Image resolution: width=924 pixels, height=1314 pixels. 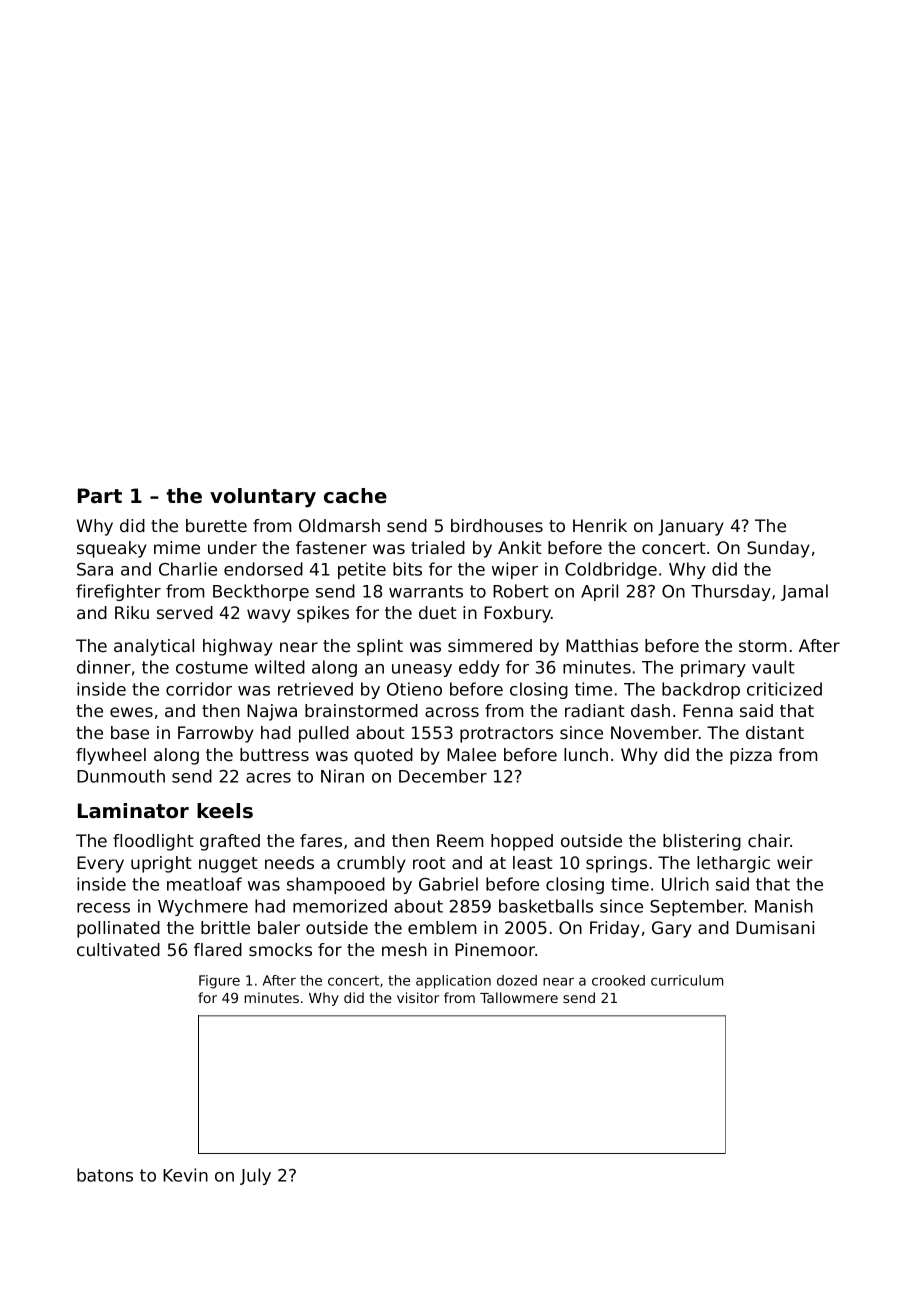 What do you see at coordinates (778, 549) in the page?
I see `Sunday` at bounding box center [778, 549].
